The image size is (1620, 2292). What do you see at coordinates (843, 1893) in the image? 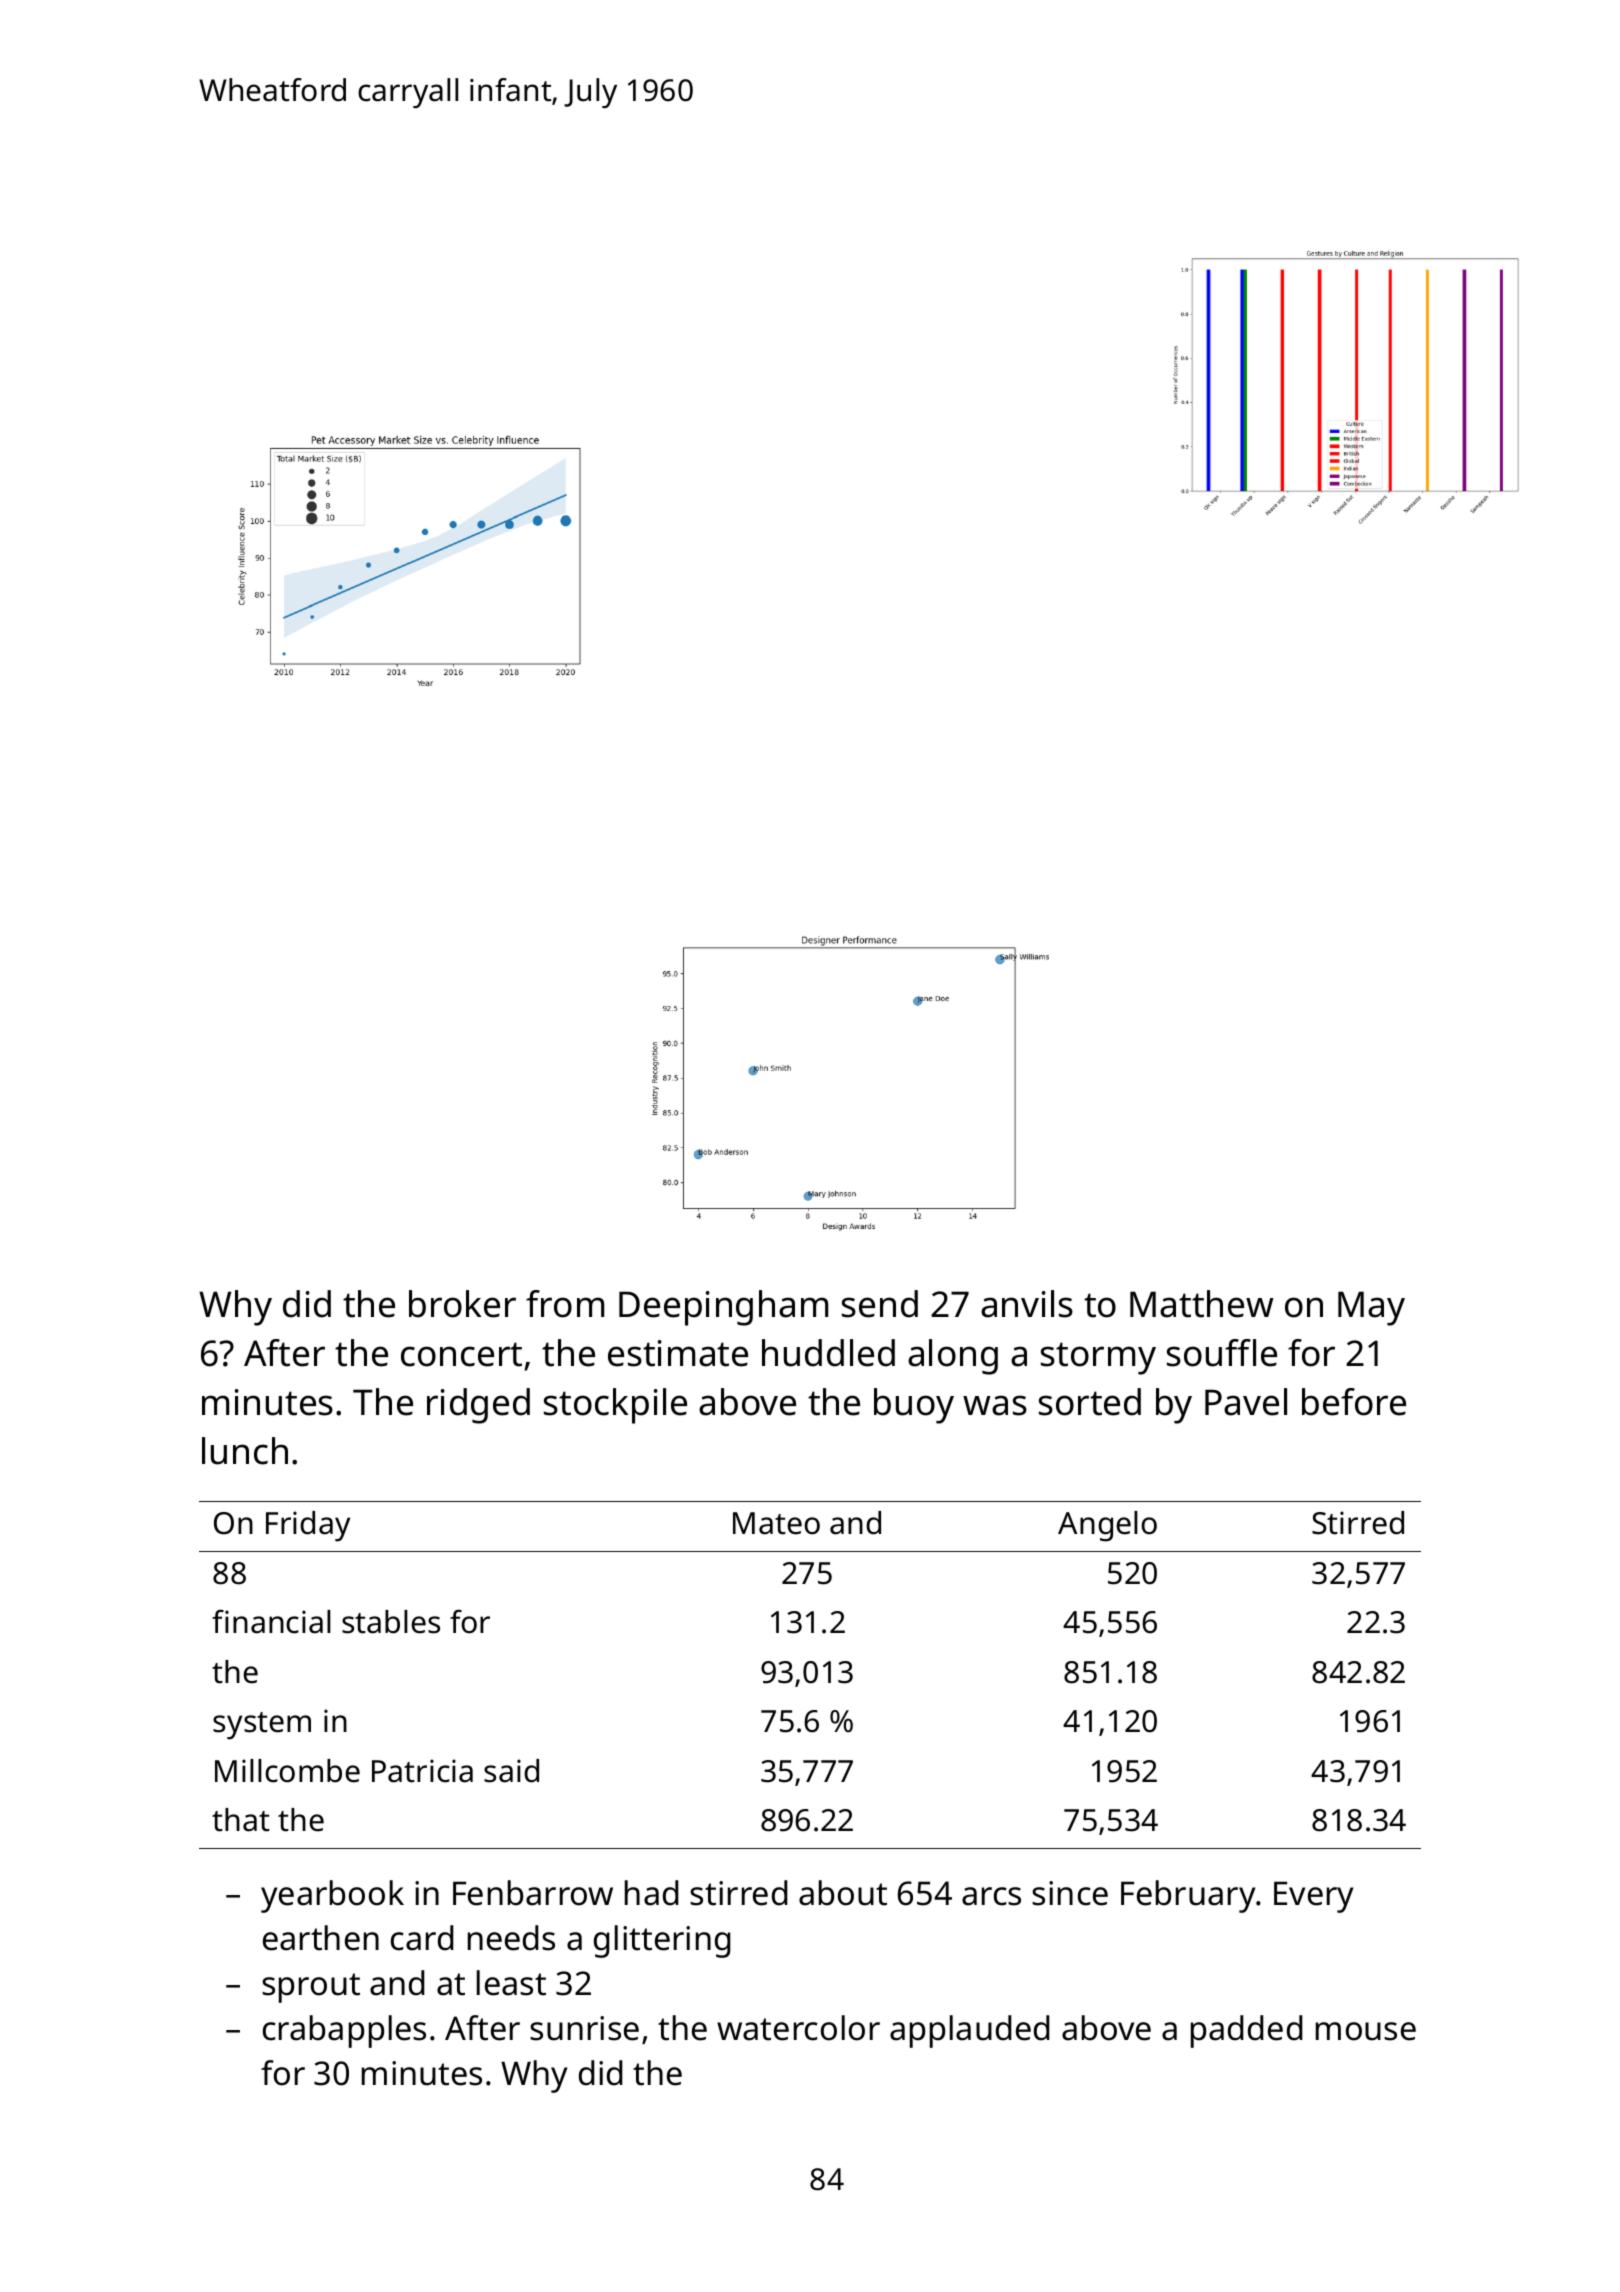
I see `about` at bounding box center [843, 1893].
